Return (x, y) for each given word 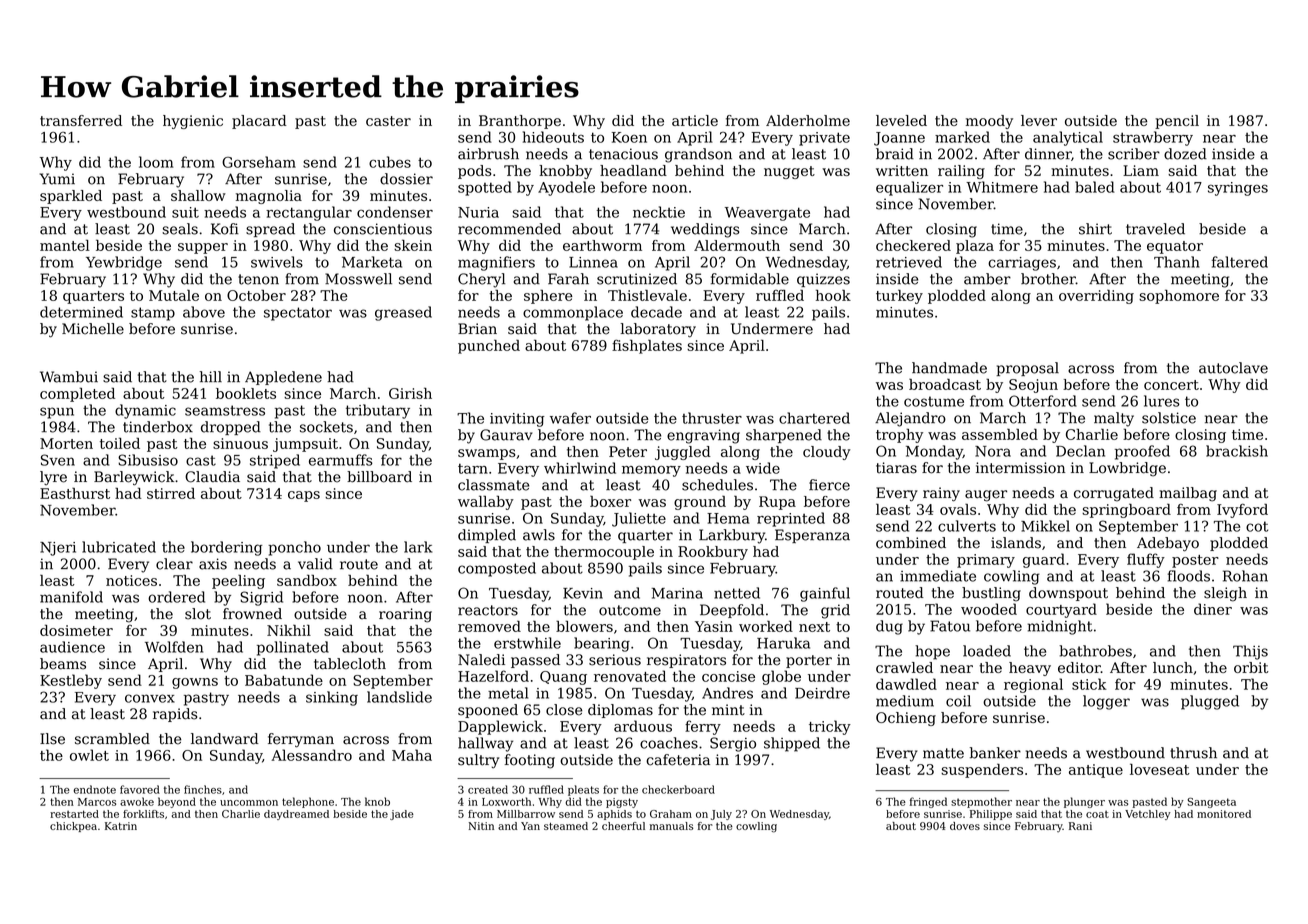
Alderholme (808, 120)
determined (81, 312)
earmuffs (341, 460)
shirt (1095, 229)
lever (1039, 120)
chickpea (73, 827)
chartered (814, 418)
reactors (488, 610)
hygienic (193, 122)
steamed (566, 826)
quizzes (823, 280)
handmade (949, 368)
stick (1089, 684)
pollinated (293, 648)
